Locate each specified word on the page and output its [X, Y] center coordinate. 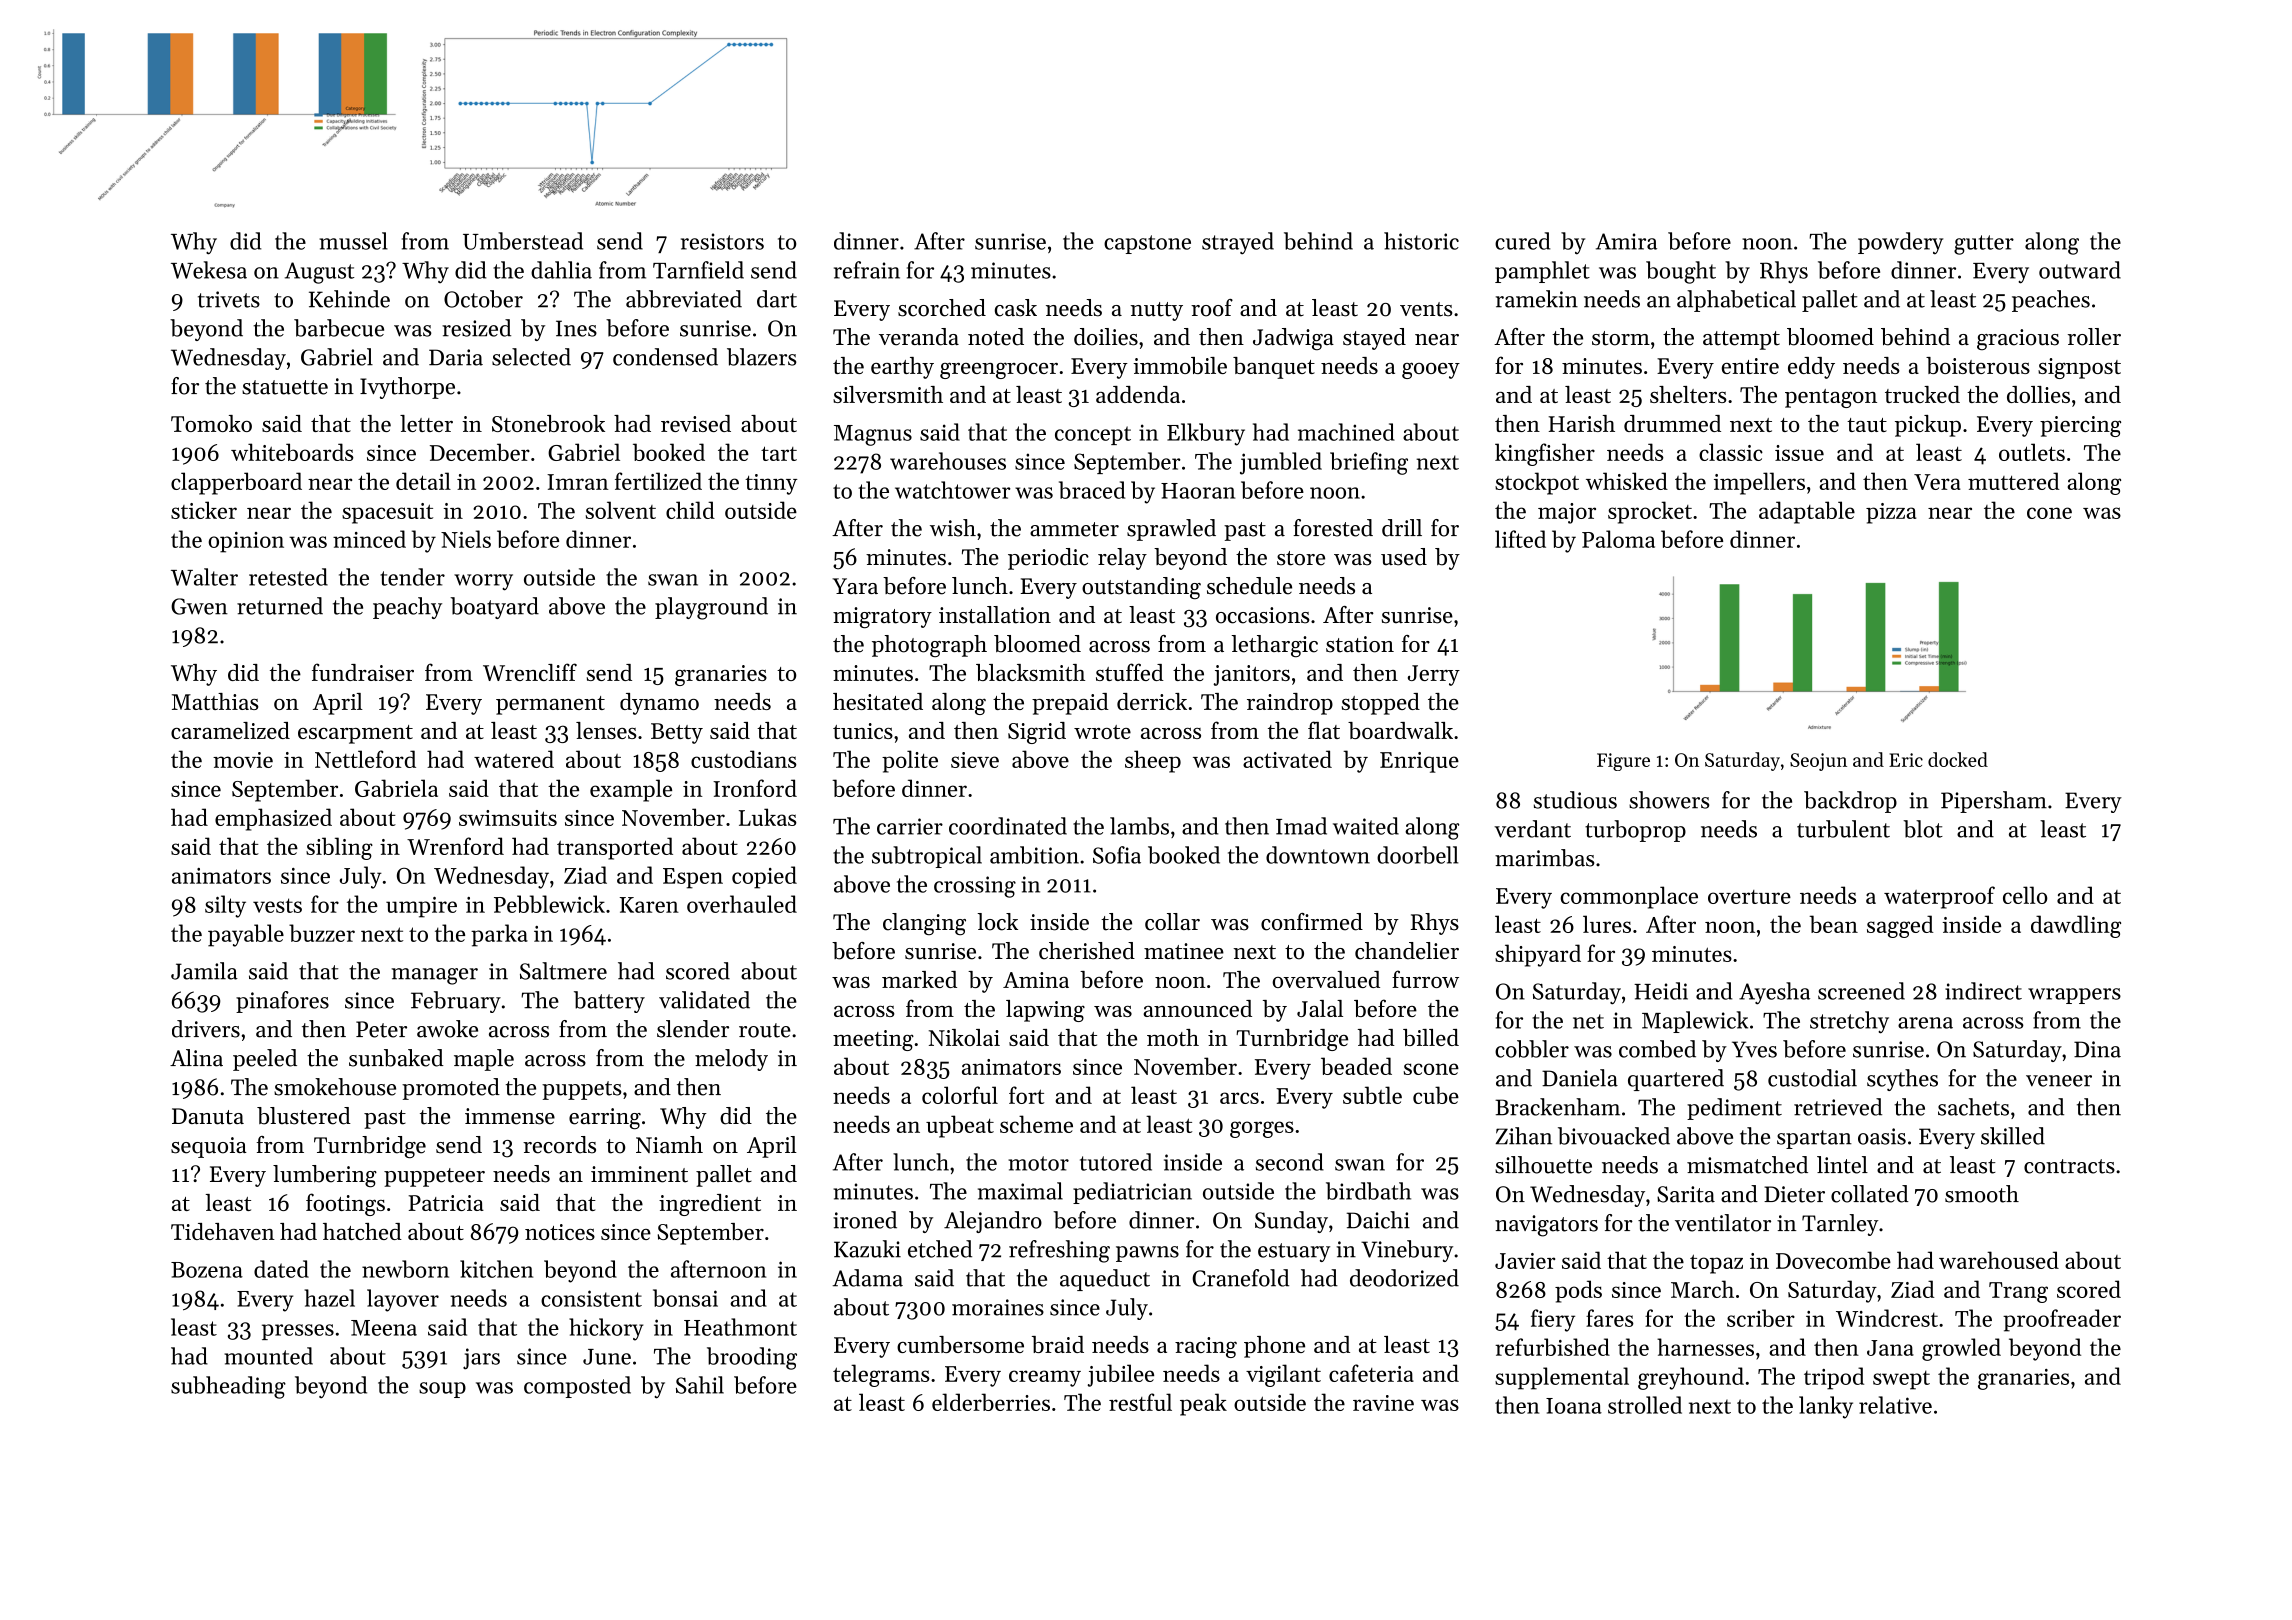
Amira [1626, 241]
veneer [2059, 1081]
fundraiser [363, 672]
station [1360, 644]
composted [577, 1387]
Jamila [204, 971]
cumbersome [960, 1344]
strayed [1238, 243]
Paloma [1618, 539]
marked [919, 979]
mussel [353, 241]
